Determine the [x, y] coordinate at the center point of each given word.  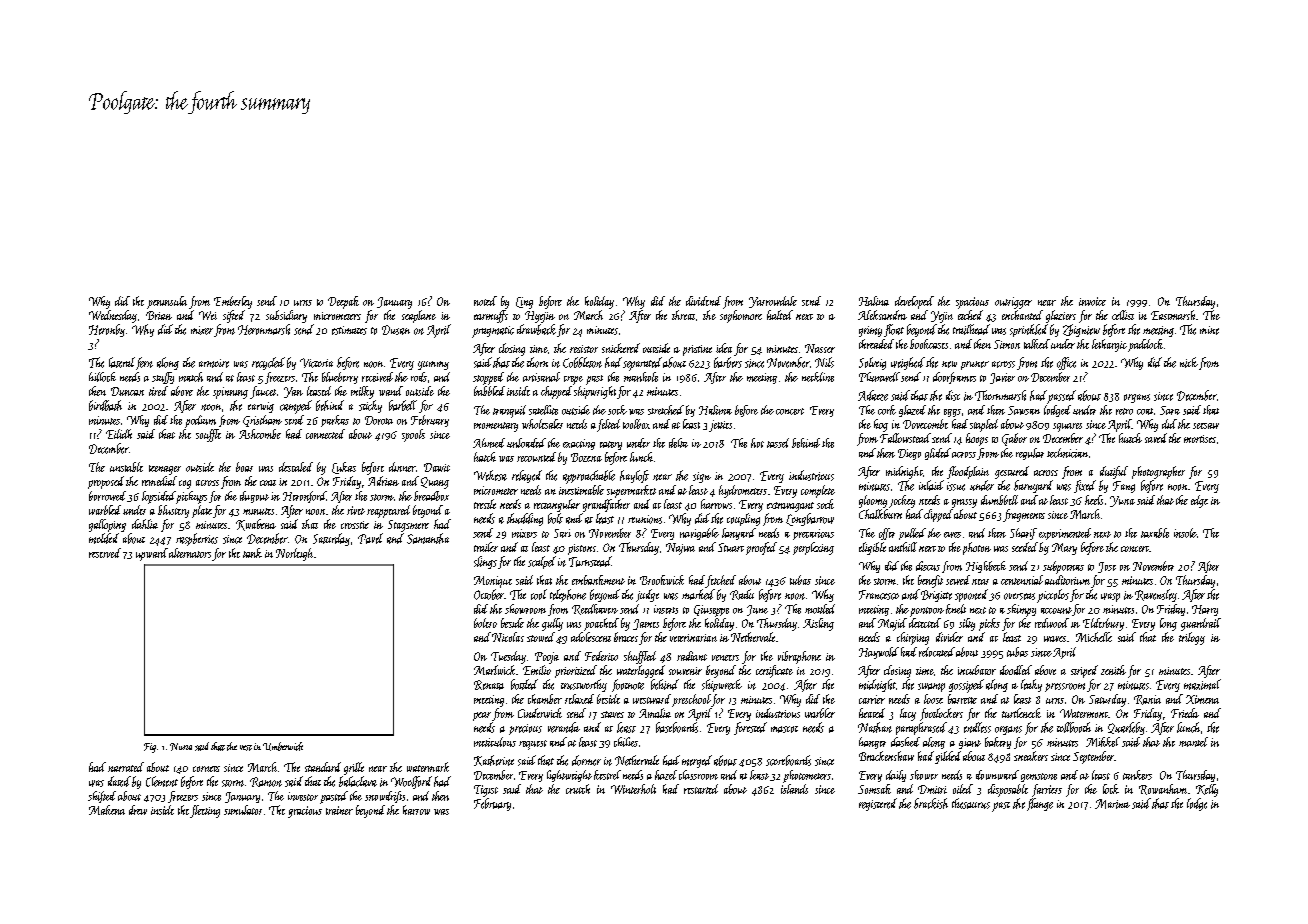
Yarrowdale [773, 302]
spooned [971, 595]
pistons [582, 549]
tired [158, 391]
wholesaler [542, 424]
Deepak [343, 302]
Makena [107, 810]
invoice [1092, 301]
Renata [489, 685]
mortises [1200, 439]
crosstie [355, 525]
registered [878, 804]
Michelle [1094, 637]
